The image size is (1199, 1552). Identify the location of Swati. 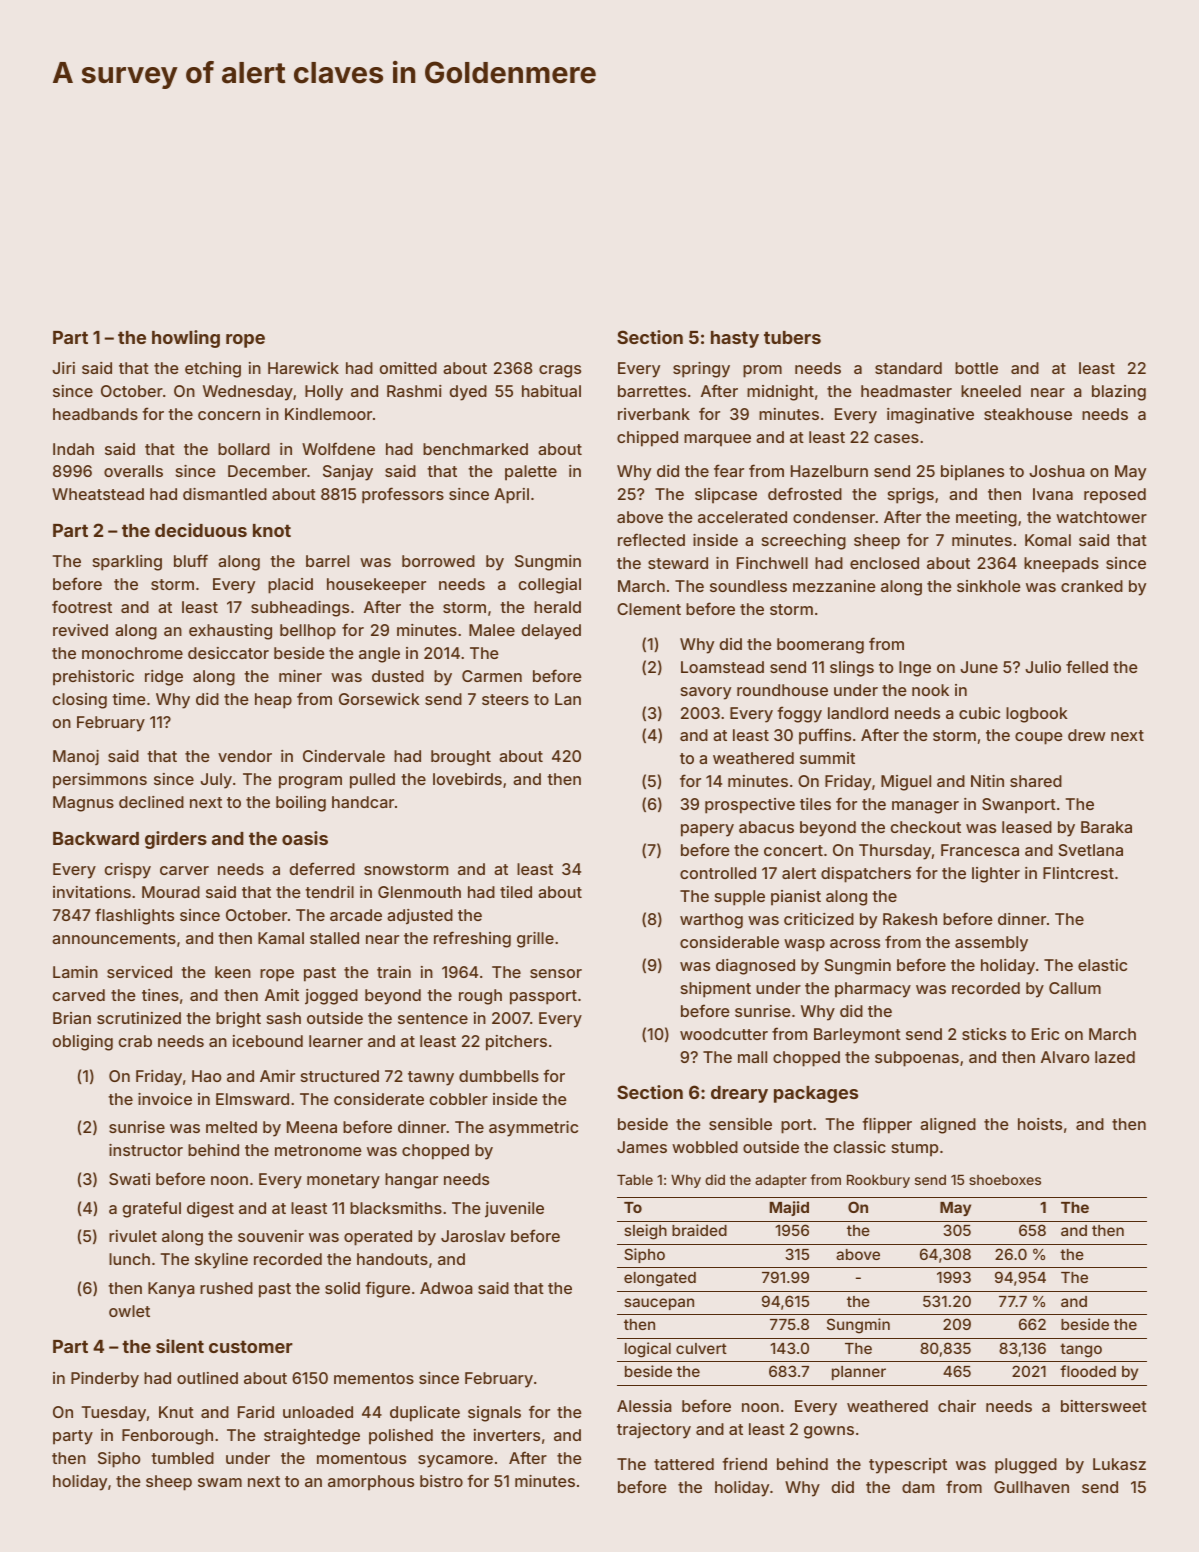
(129, 1179).
